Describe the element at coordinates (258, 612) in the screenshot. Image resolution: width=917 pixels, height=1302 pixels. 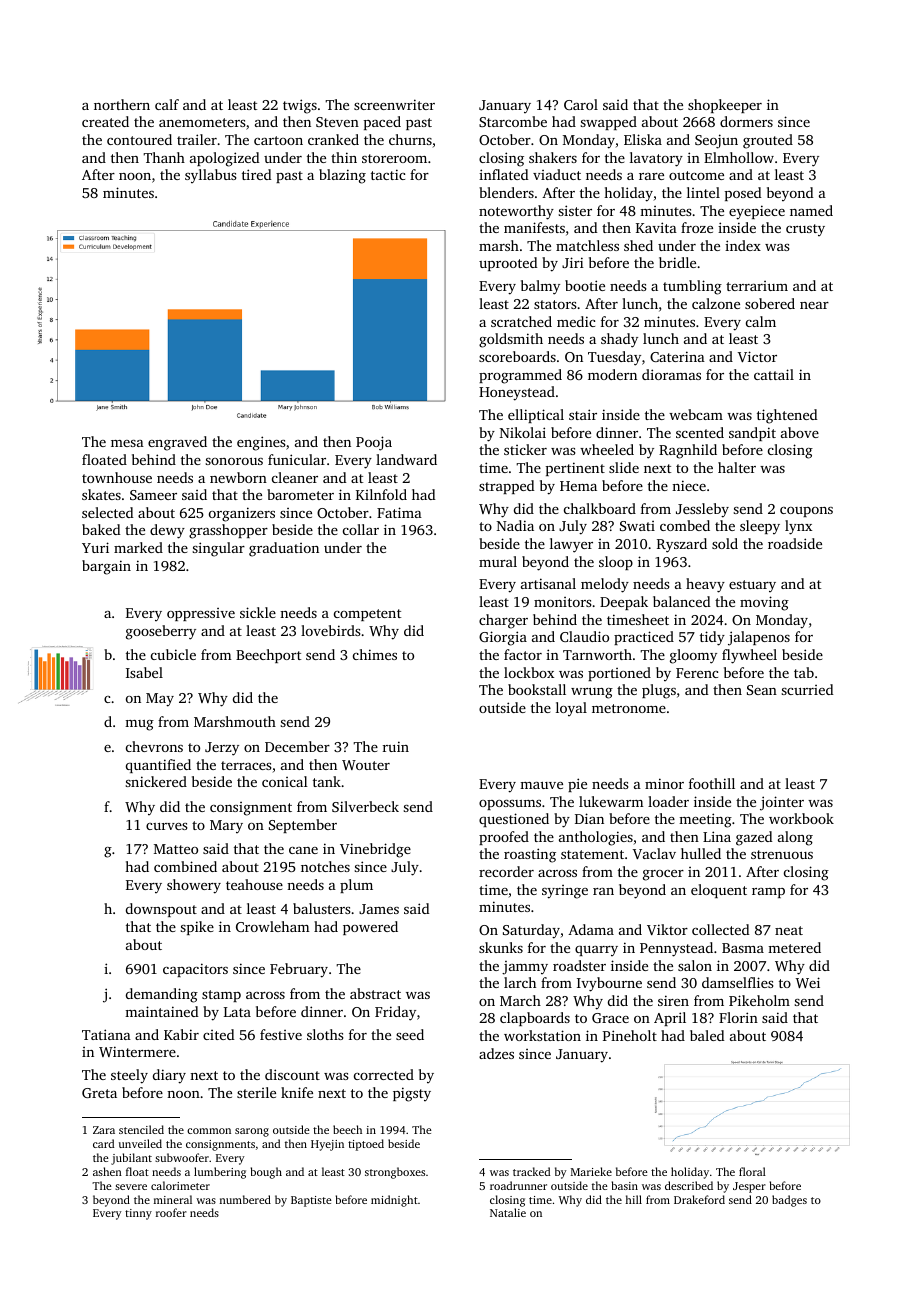
I see `sickle` at that location.
